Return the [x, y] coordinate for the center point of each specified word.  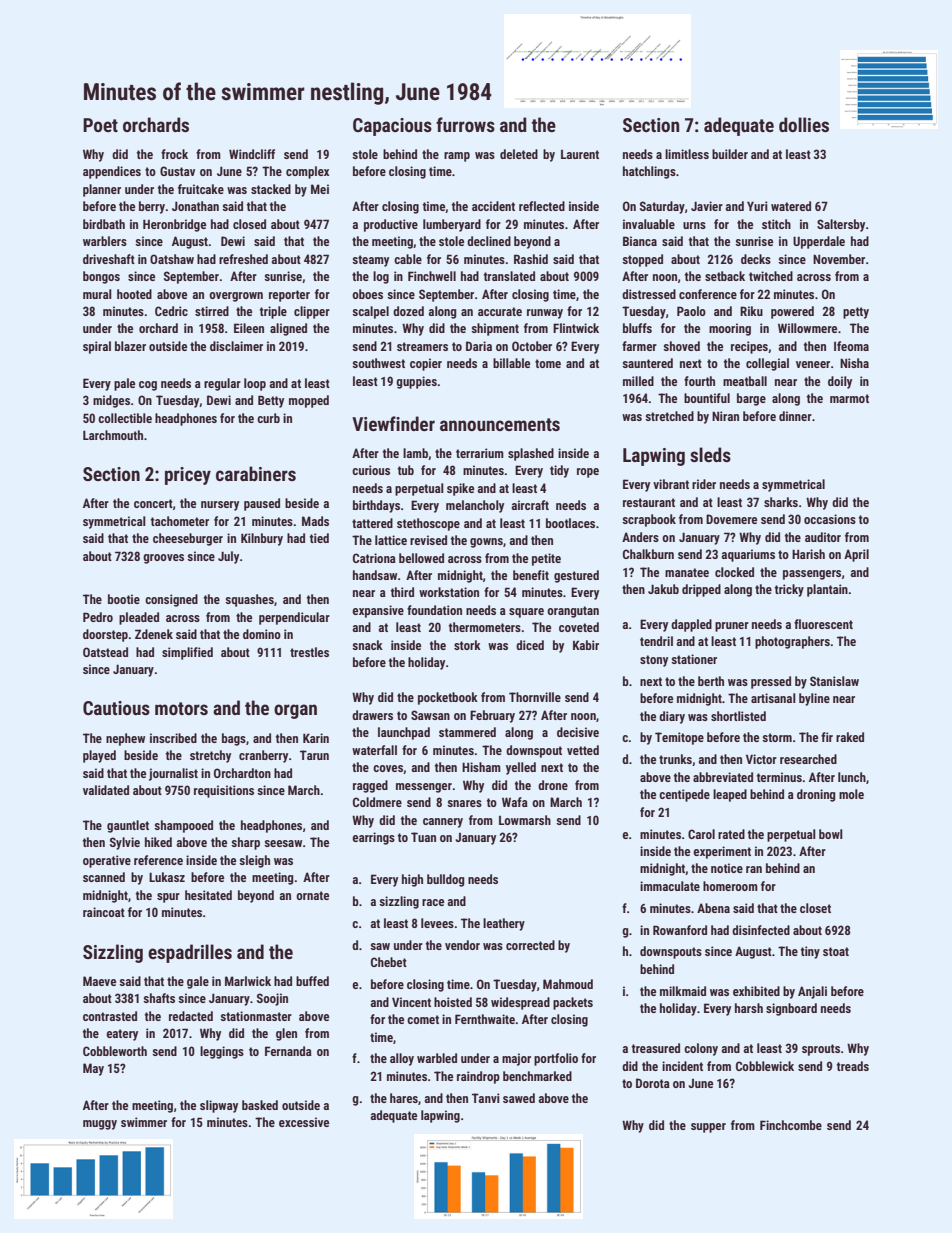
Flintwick [576, 328]
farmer [639, 346]
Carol [701, 834]
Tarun [314, 755]
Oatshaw [172, 259]
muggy [100, 1125]
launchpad [404, 733]
